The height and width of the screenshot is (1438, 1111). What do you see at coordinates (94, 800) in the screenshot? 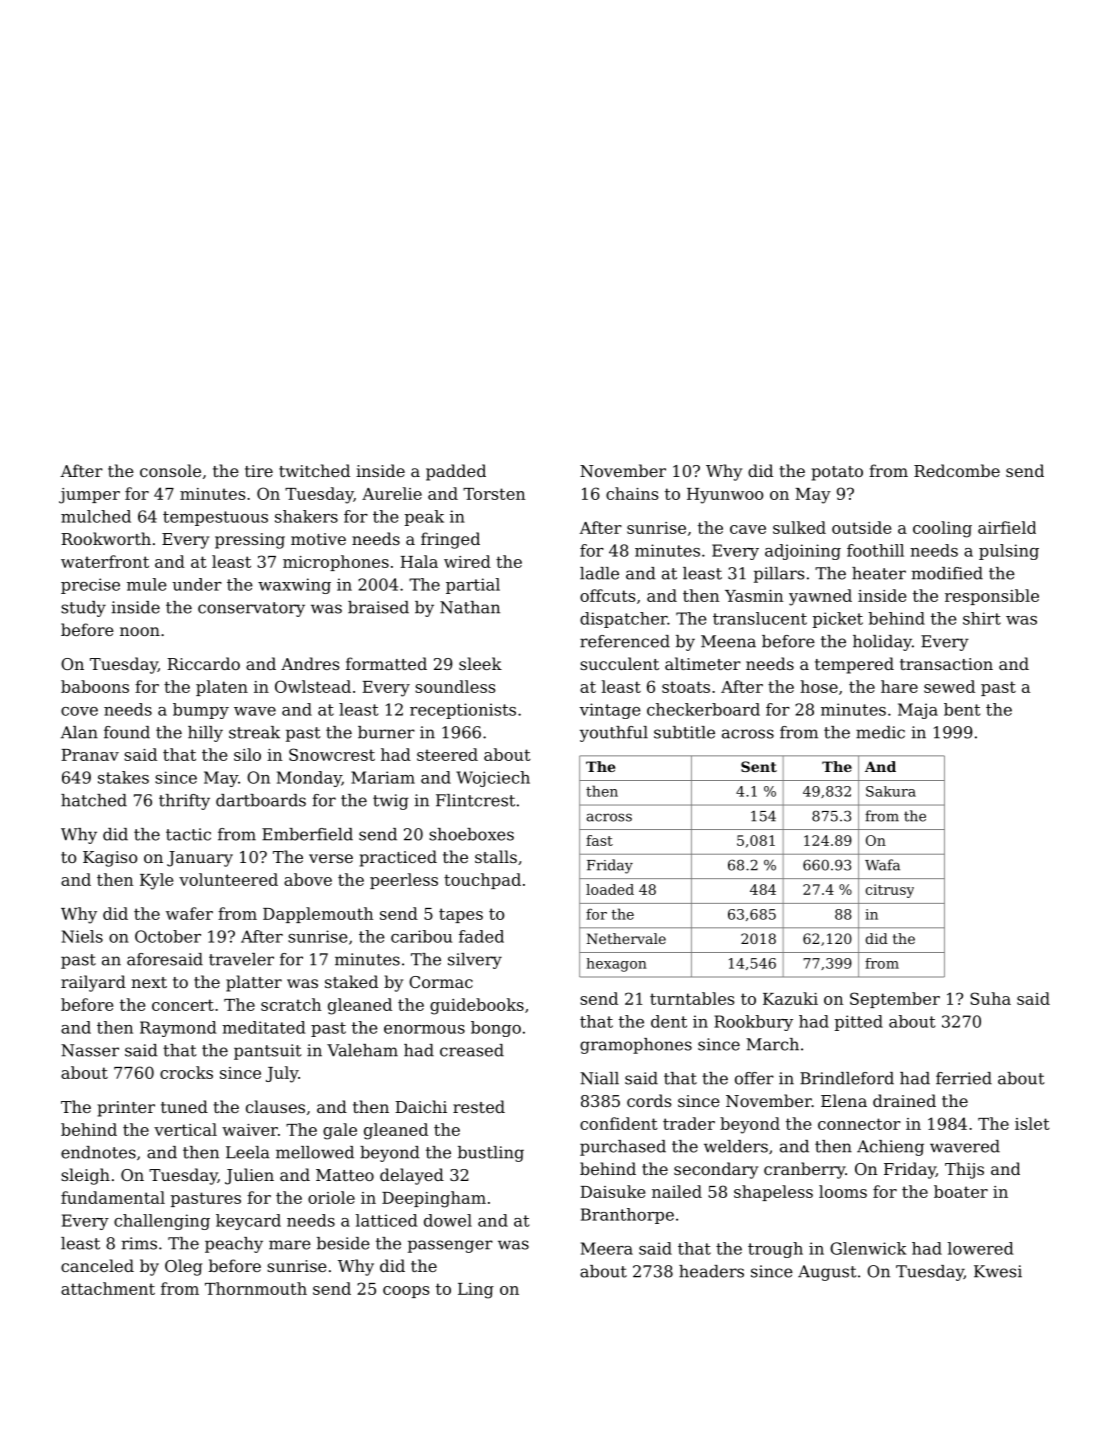
I see `hatched` at bounding box center [94, 800].
